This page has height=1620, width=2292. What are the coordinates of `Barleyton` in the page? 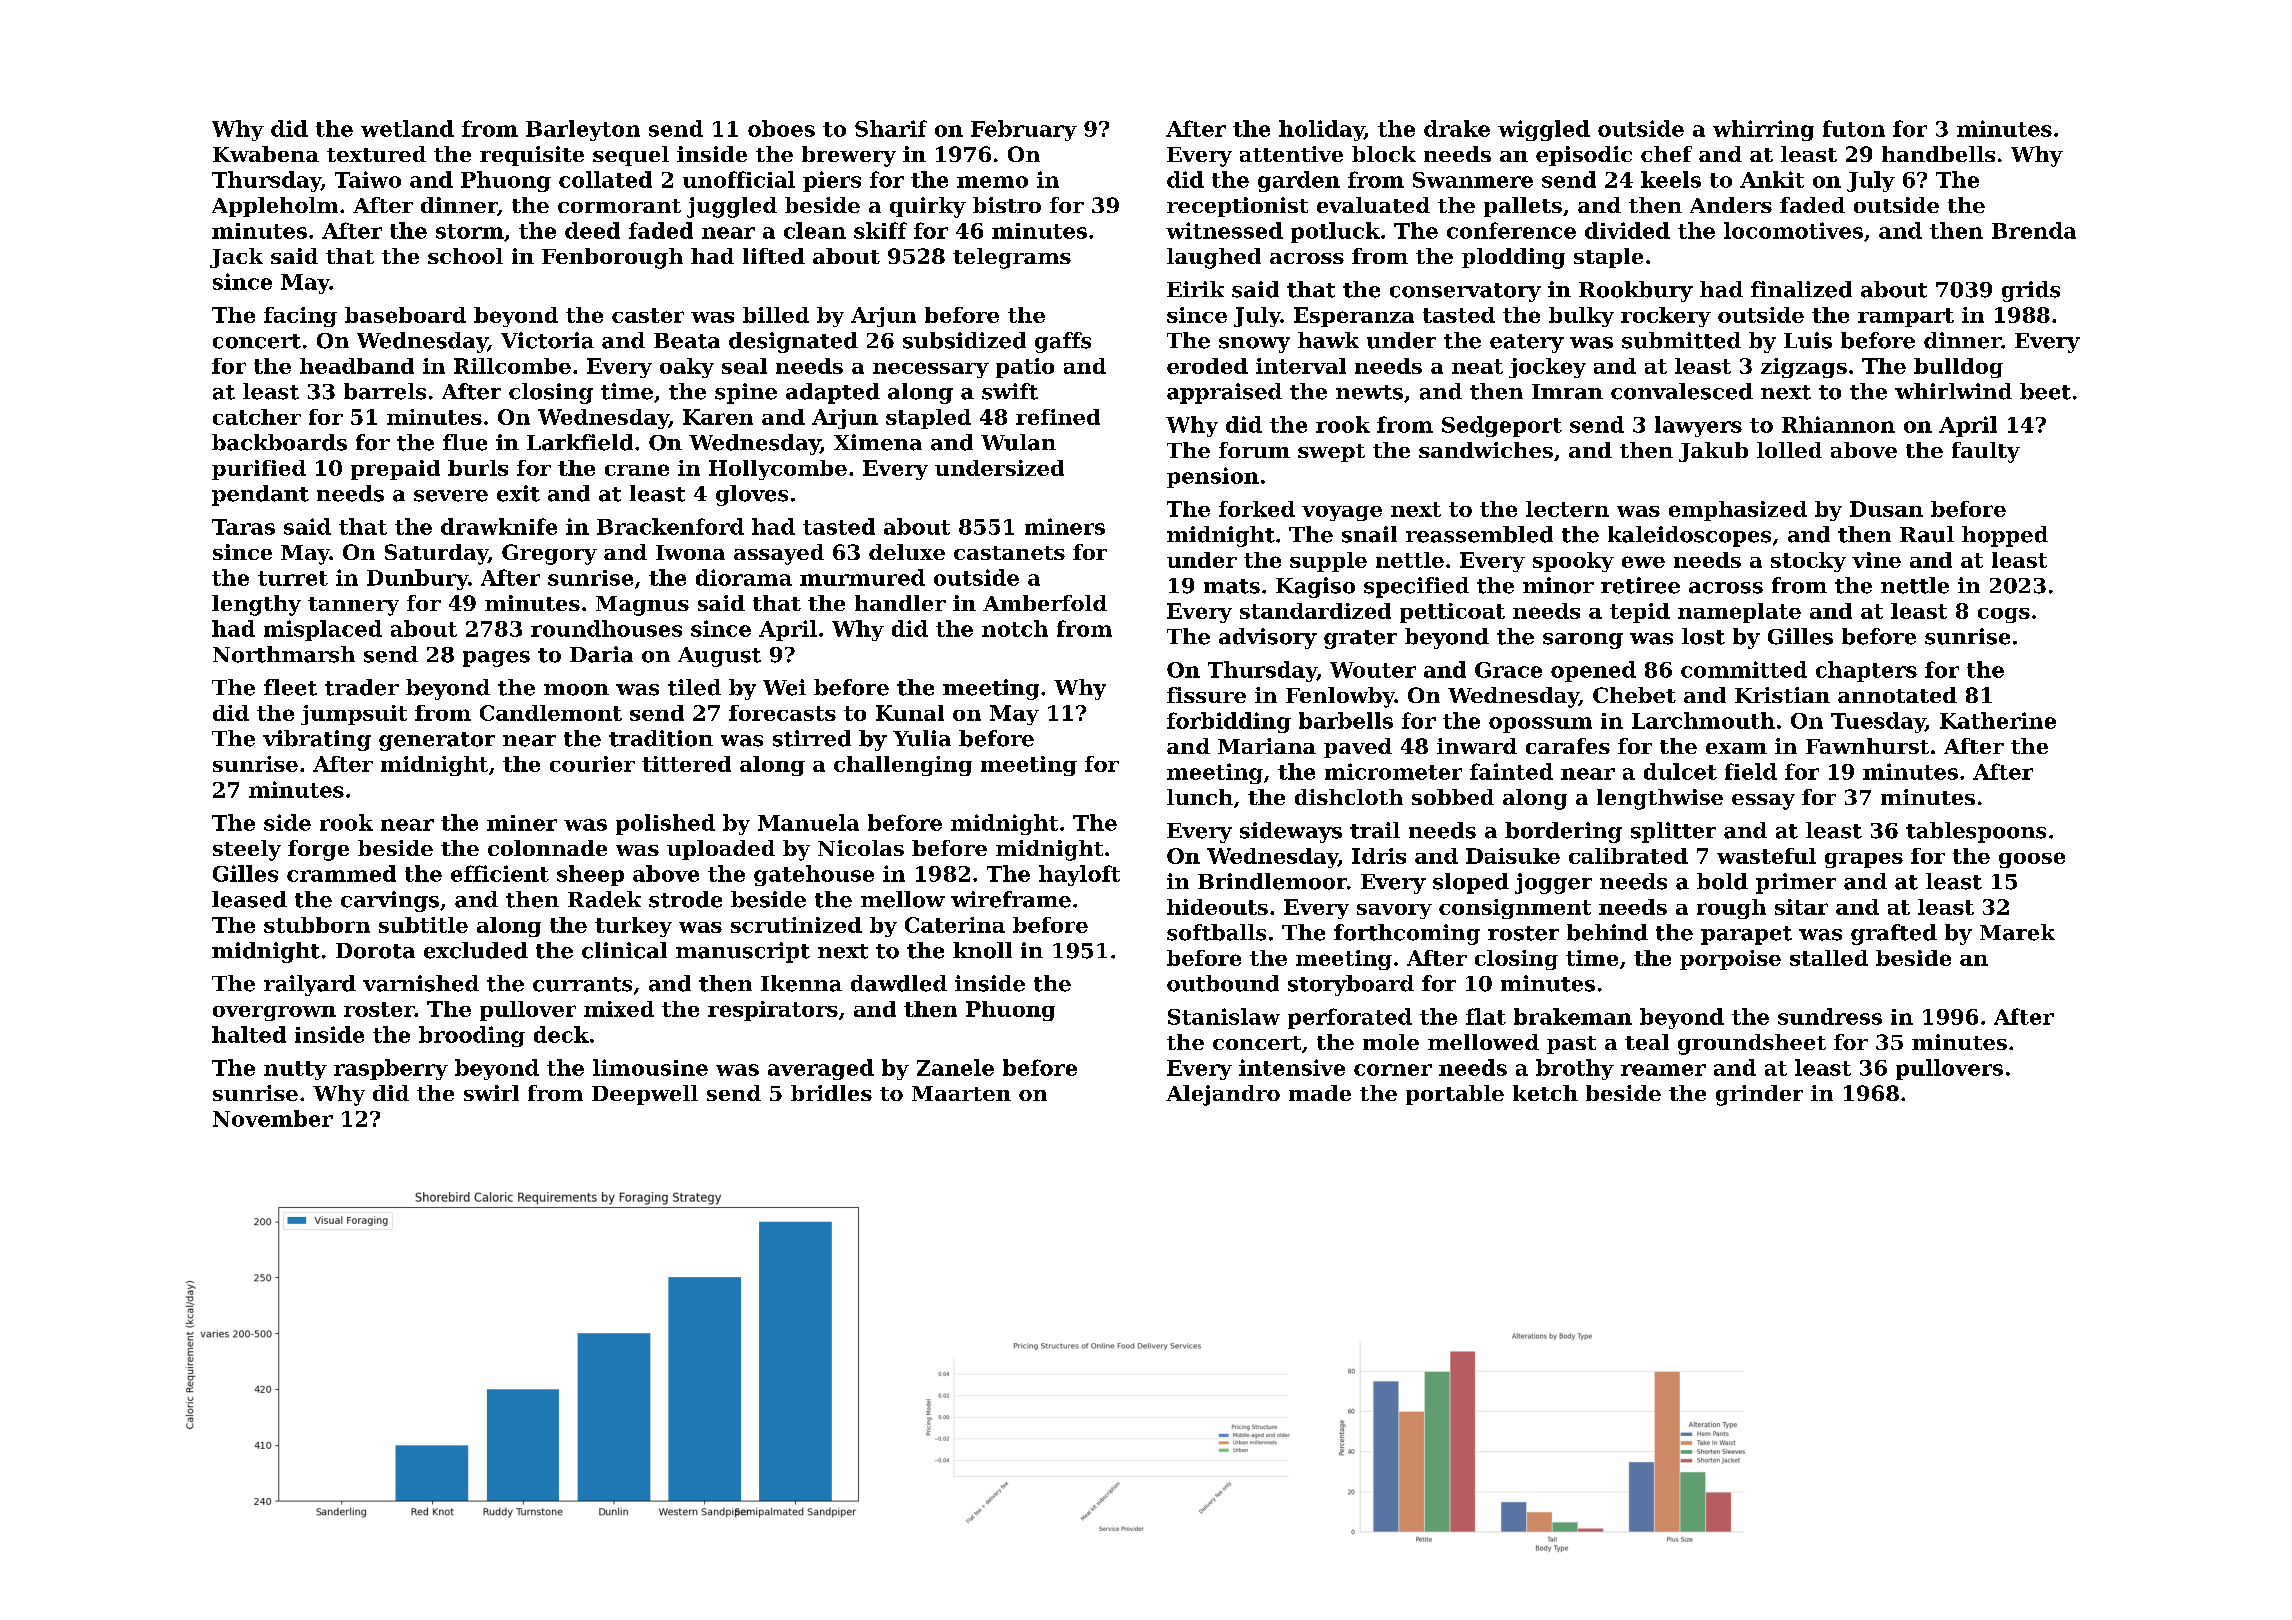 It's located at (583, 130).
